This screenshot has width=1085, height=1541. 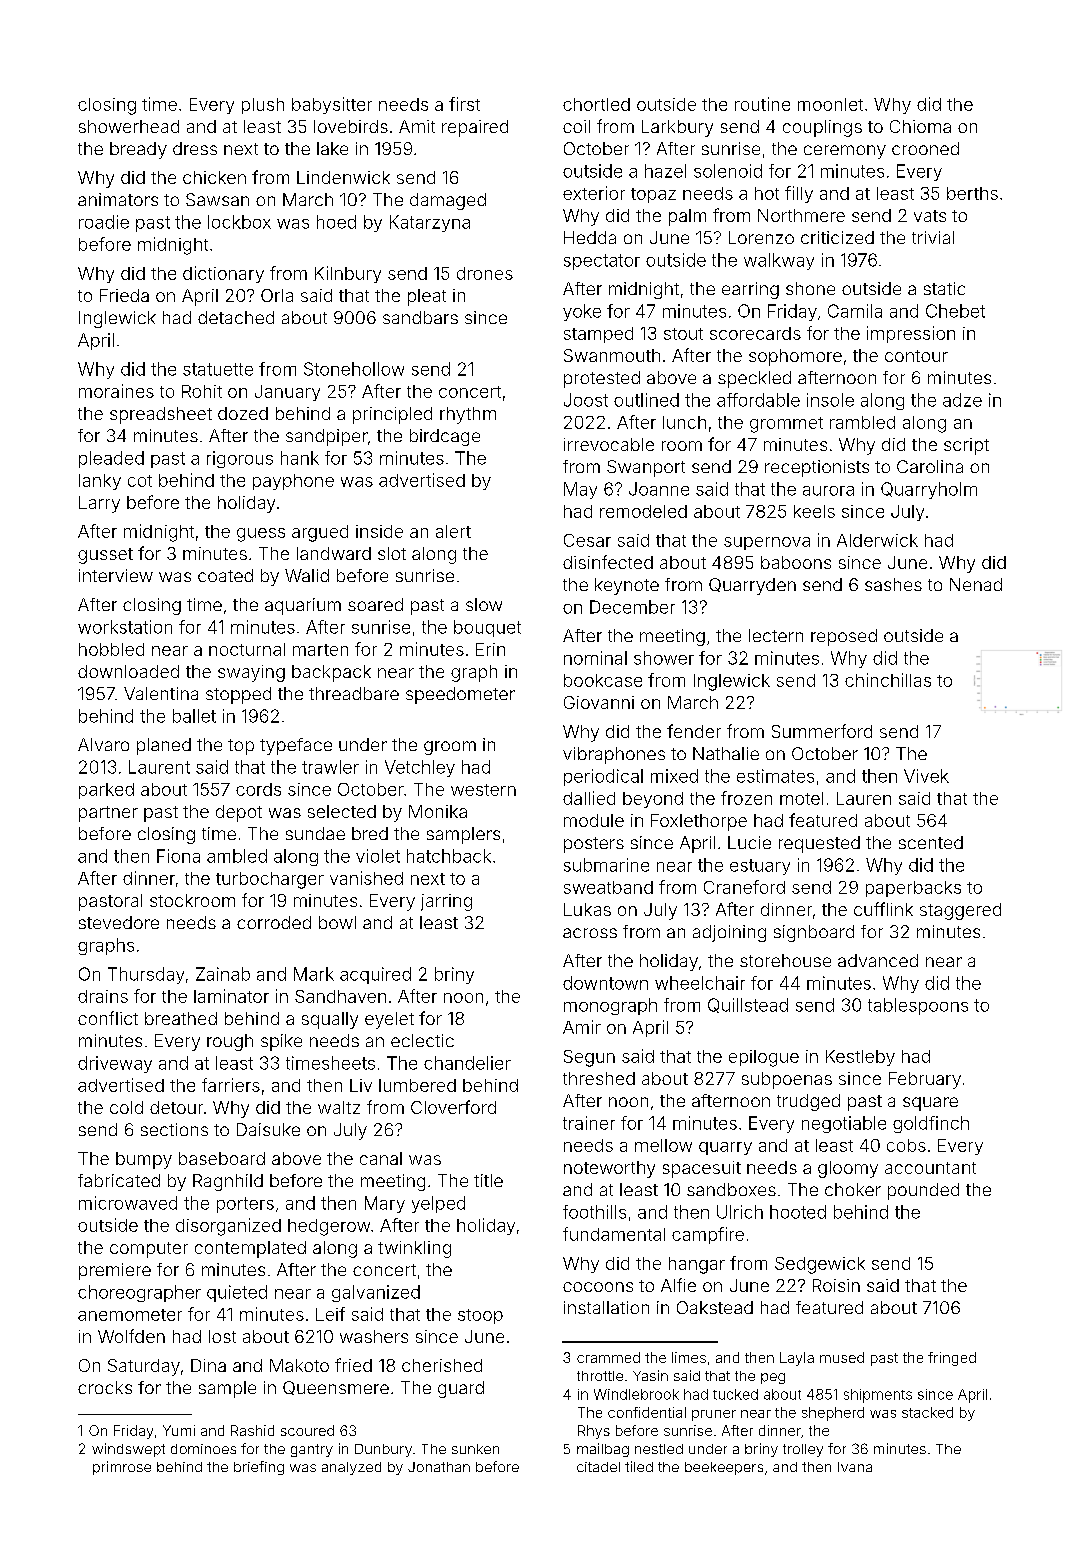 I want to click on corroded, so click(x=274, y=922).
